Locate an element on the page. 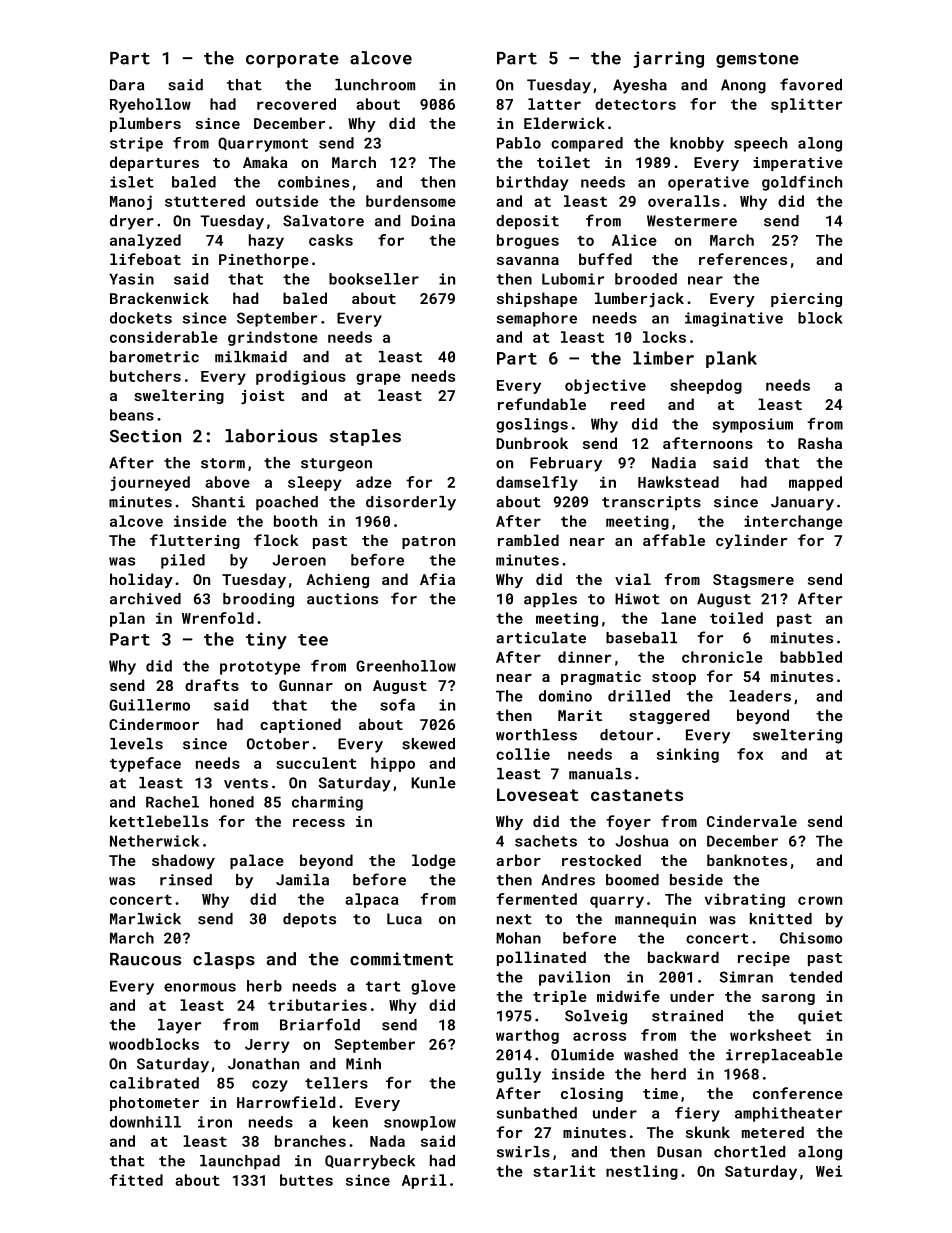 Image resolution: width=952 pixels, height=1233 pixels. considerable is located at coordinates (164, 337).
